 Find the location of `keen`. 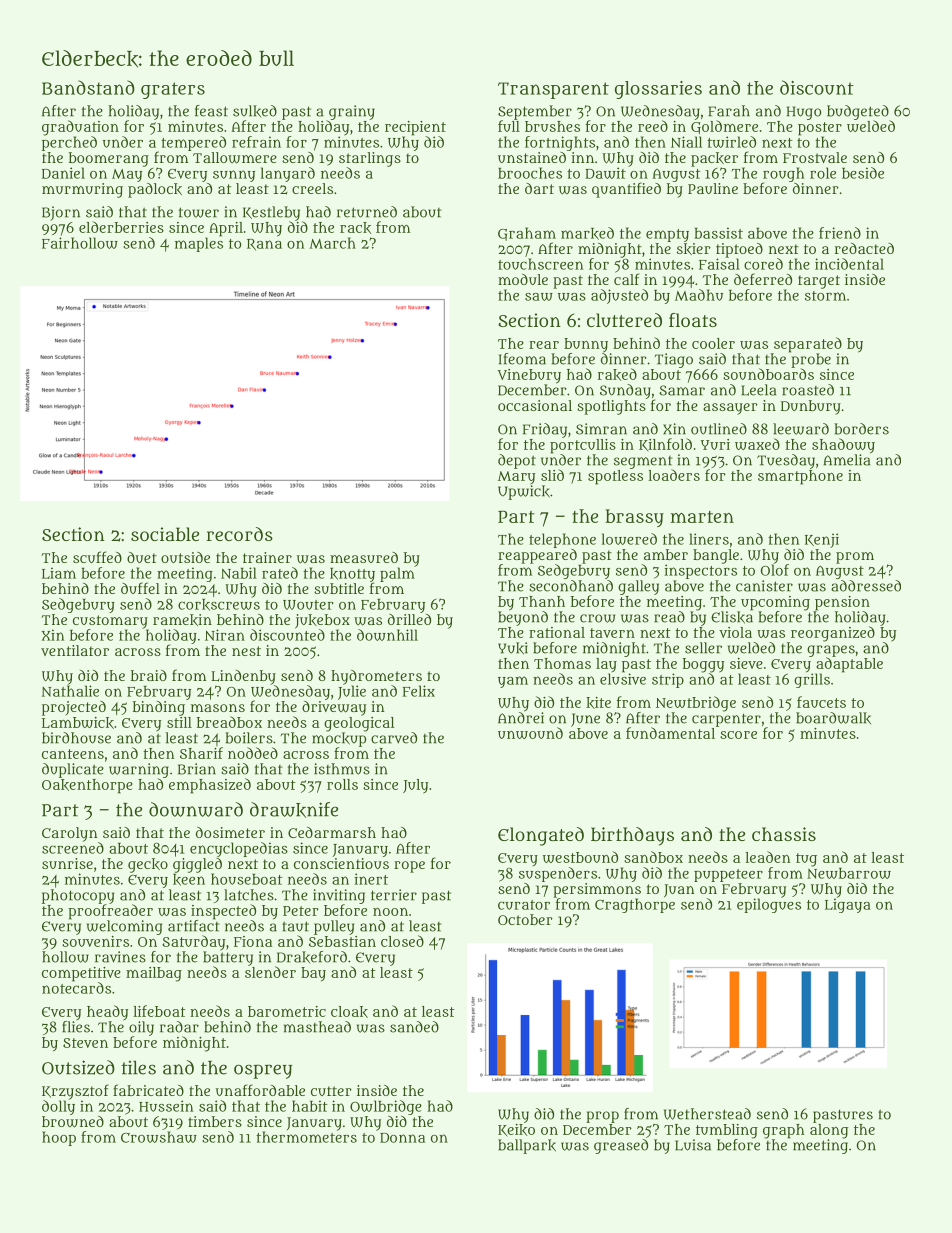

keen is located at coordinates (189, 880).
